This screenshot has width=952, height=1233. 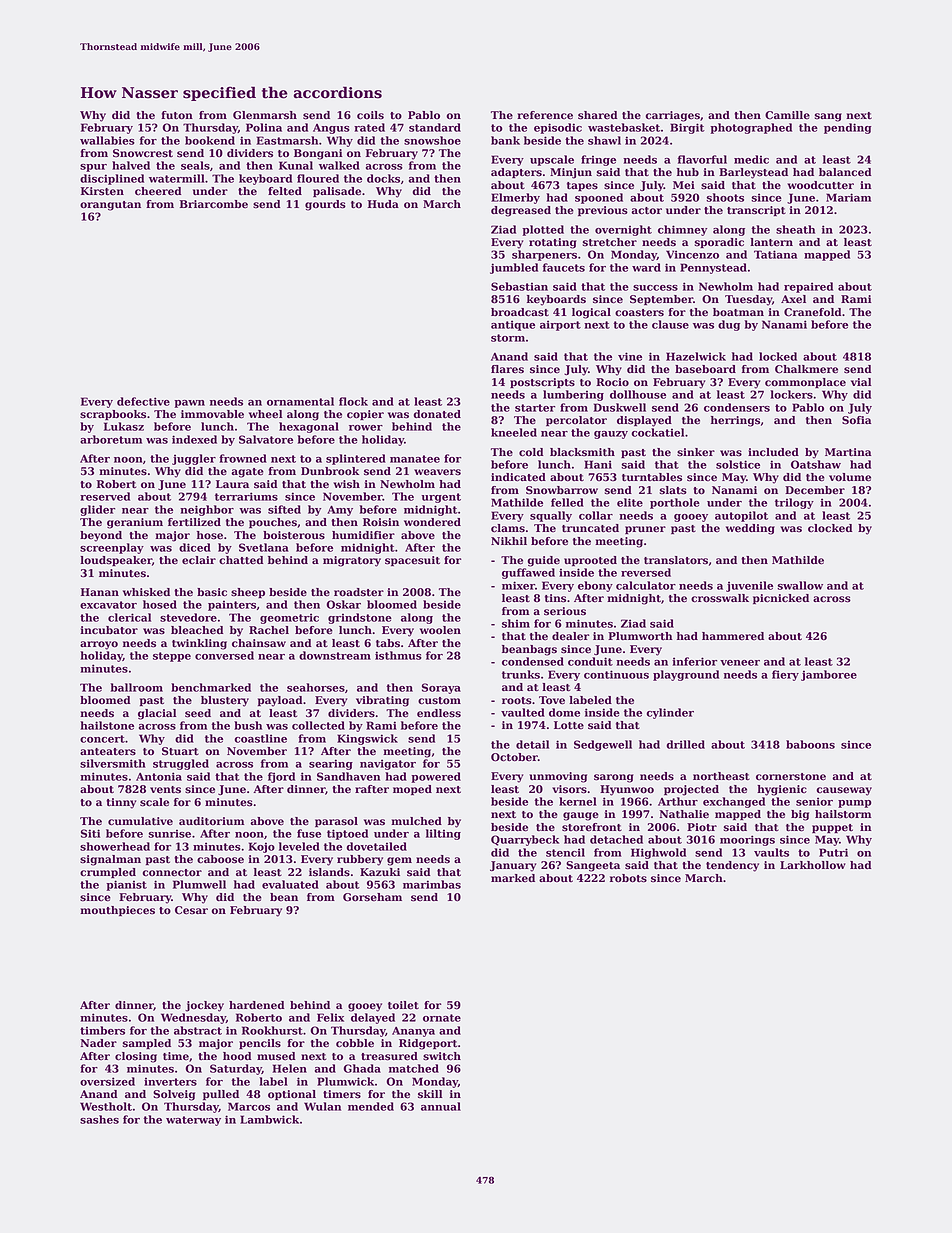 I want to click on shoots, so click(x=725, y=197).
